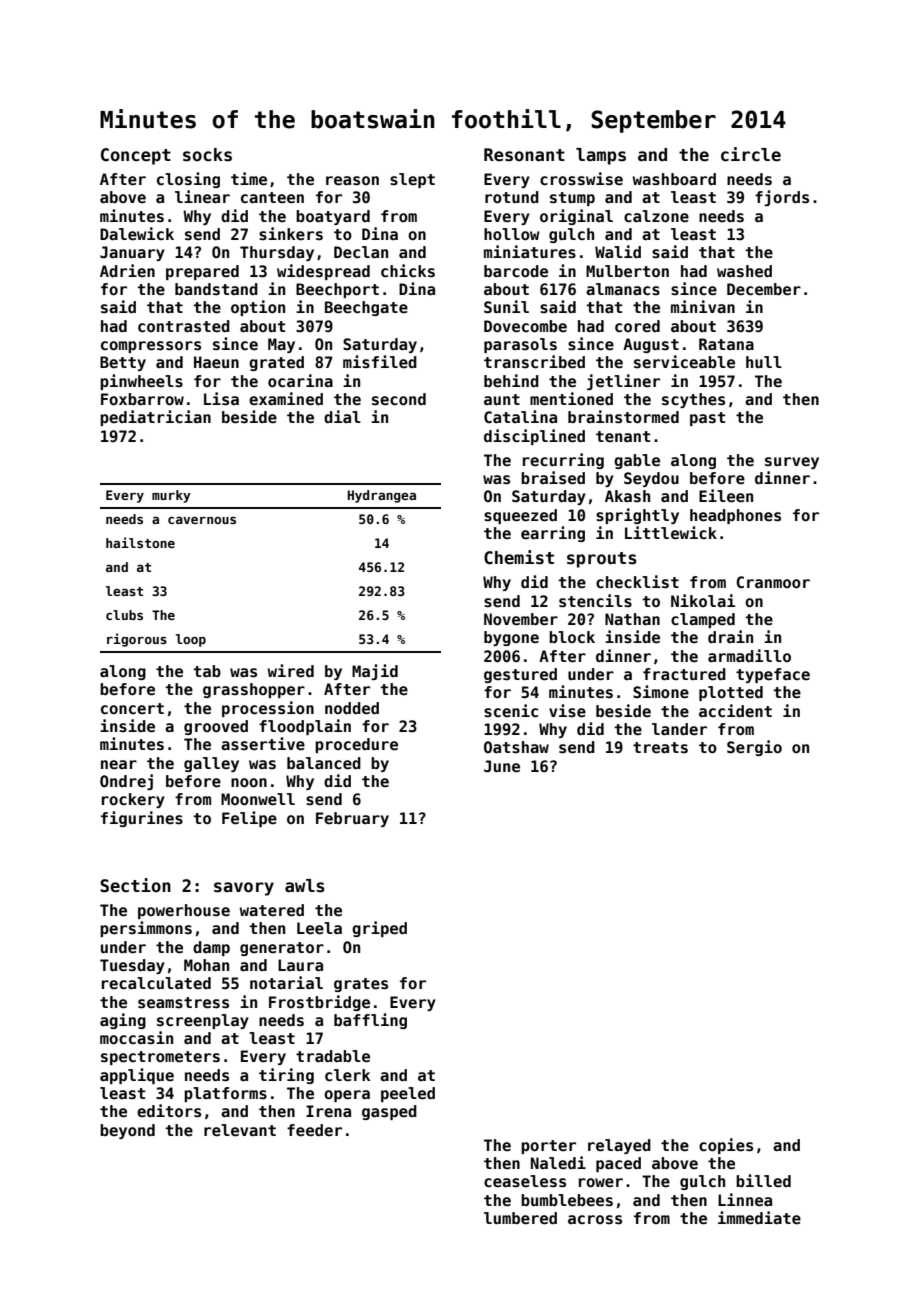  What do you see at coordinates (191, 640) in the screenshot?
I see `loop` at bounding box center [191, 640].
